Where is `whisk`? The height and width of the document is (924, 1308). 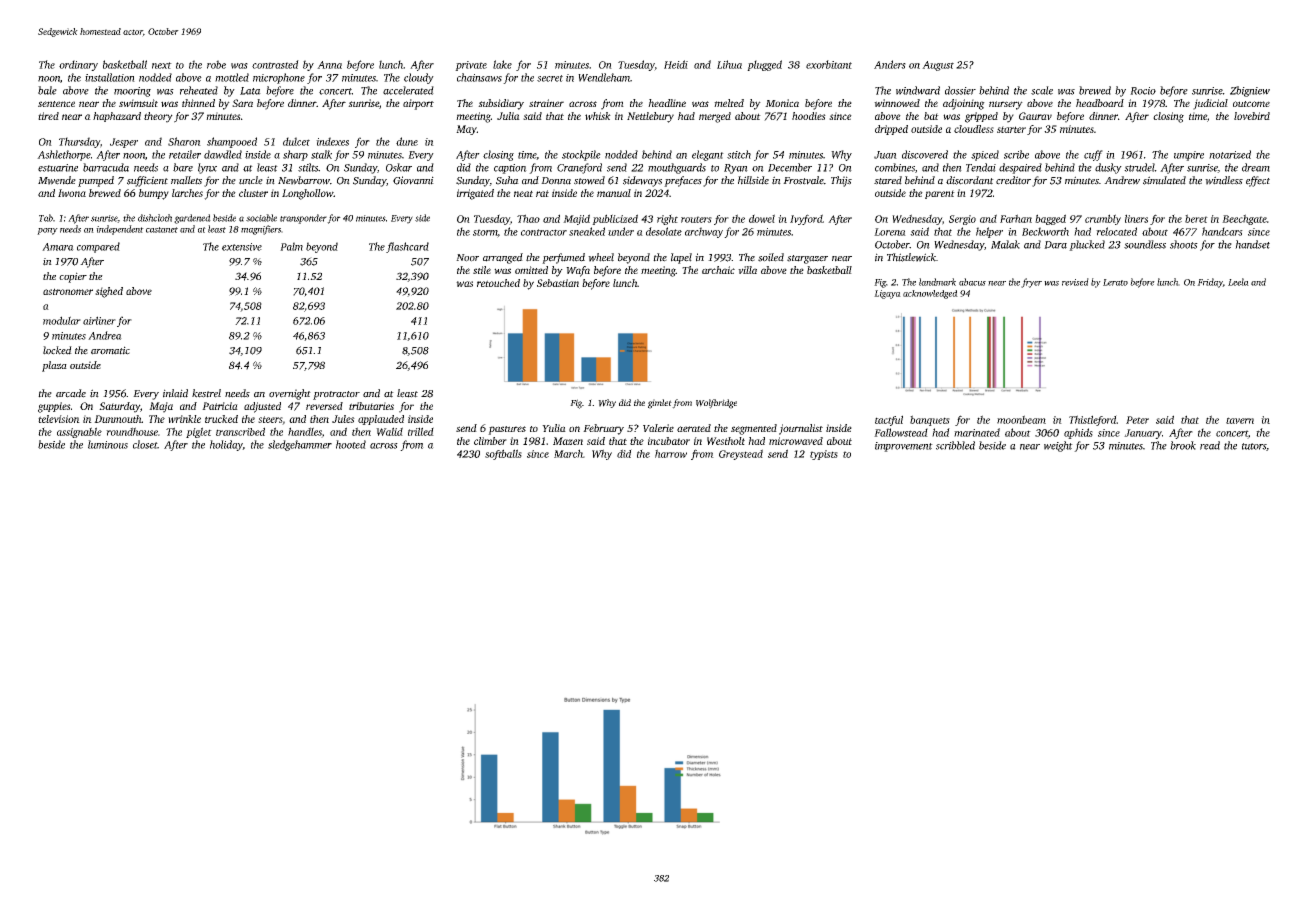 whisk is located at coordinates (598, 116).
